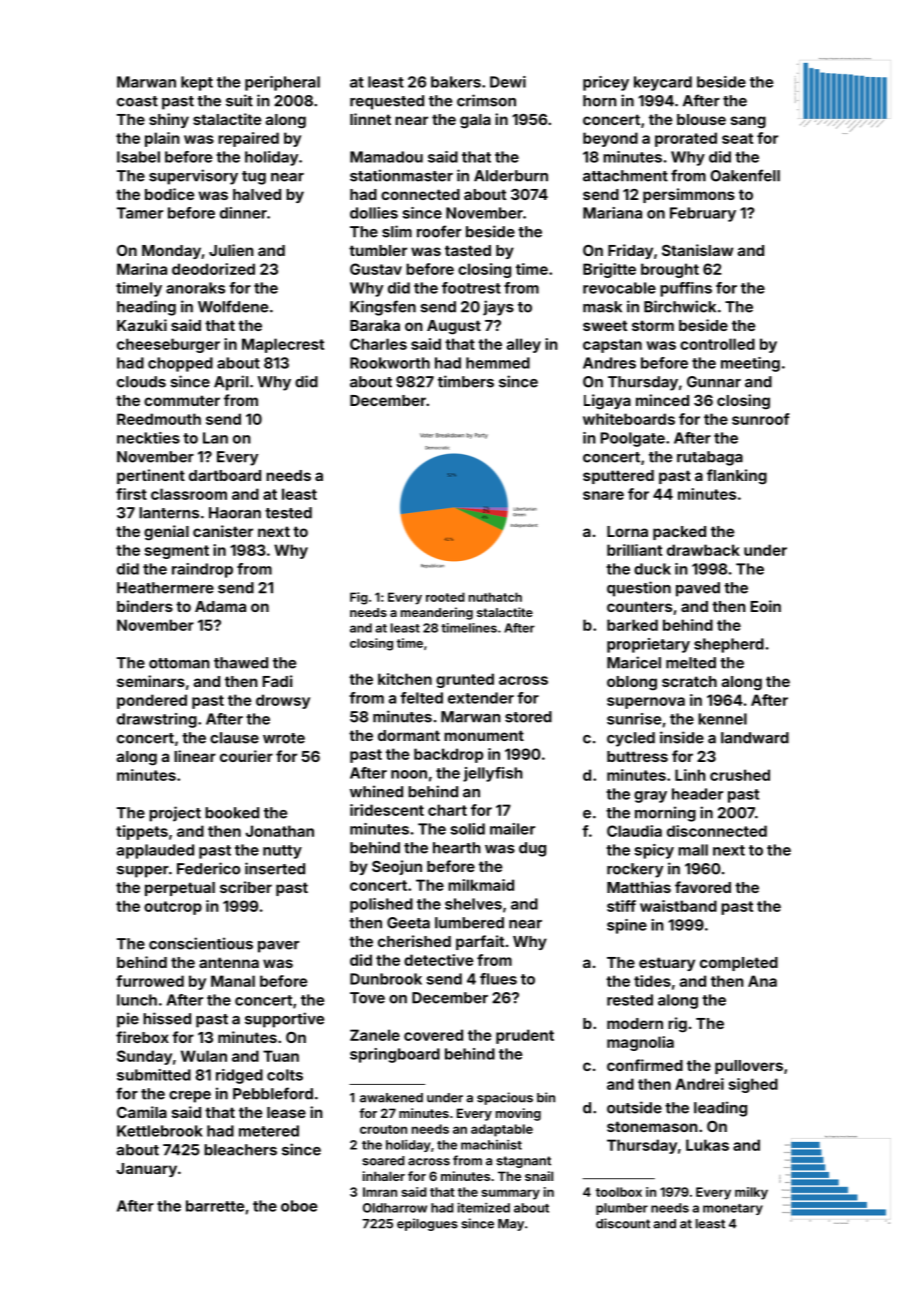  Describe the element at coordinates (697, 250) in the screenshot. I see `Stanislaw` at that location.
